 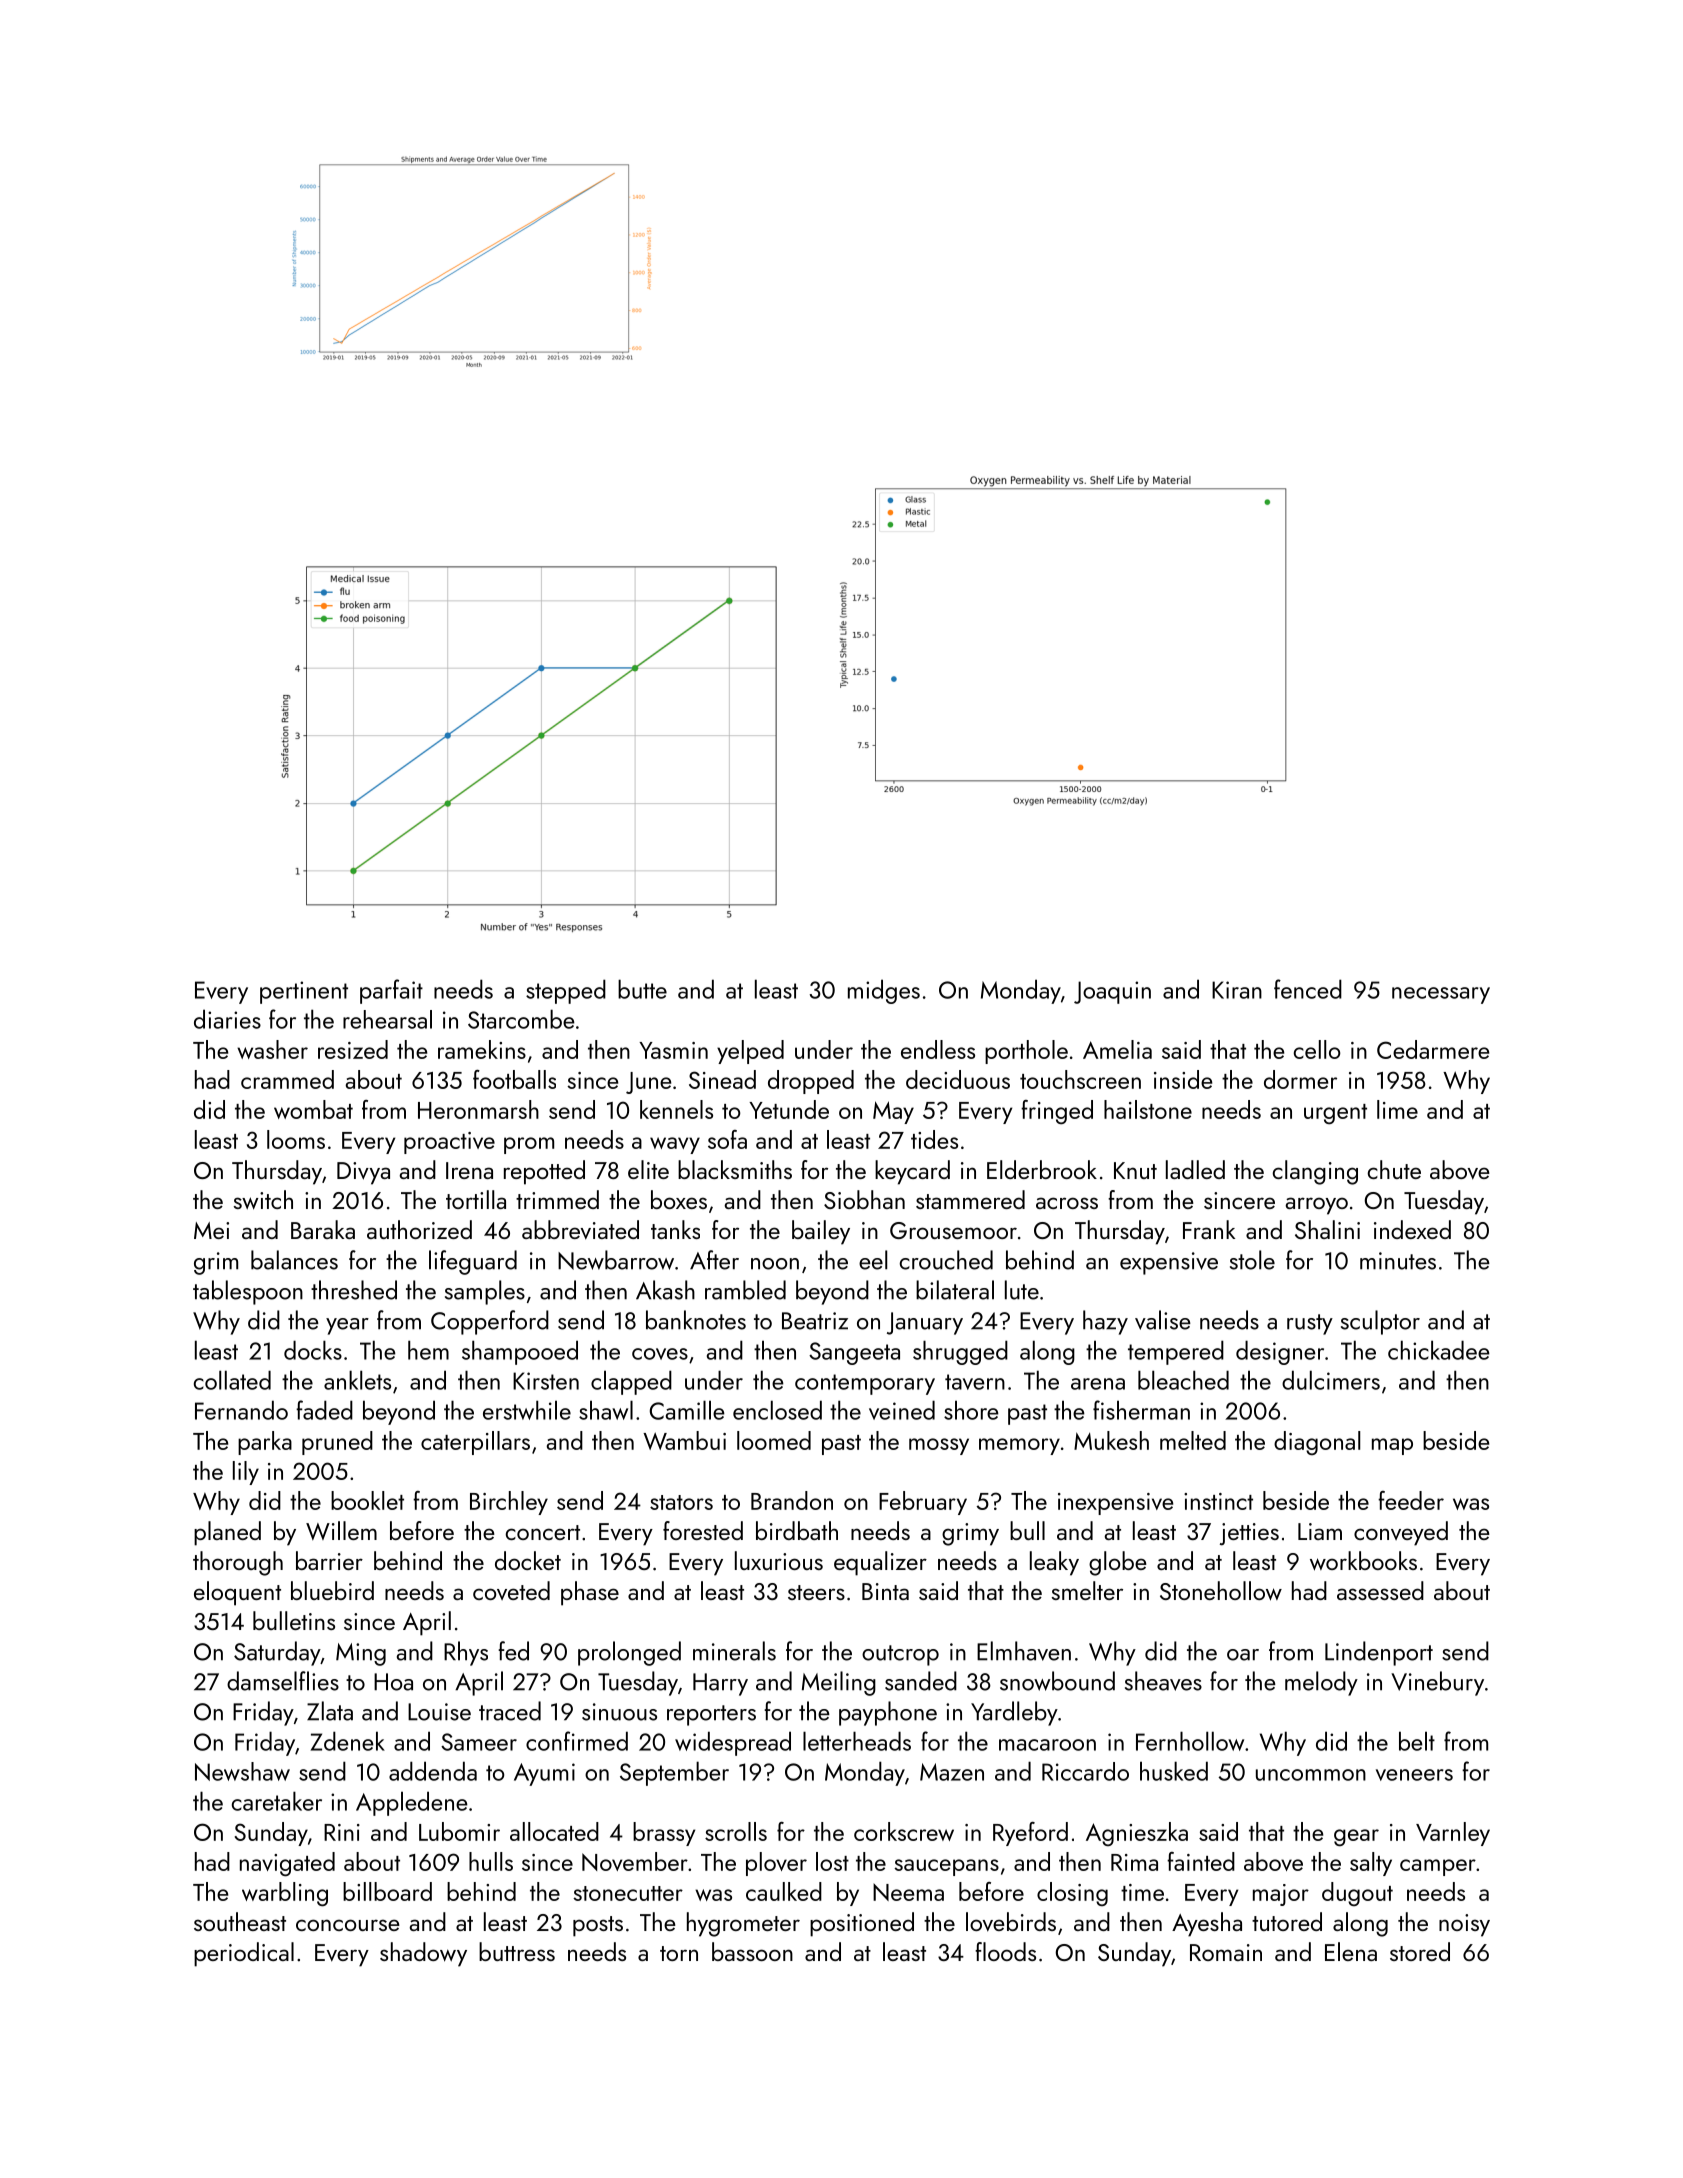 I want to click on midges, so click(x=884, y=991).
